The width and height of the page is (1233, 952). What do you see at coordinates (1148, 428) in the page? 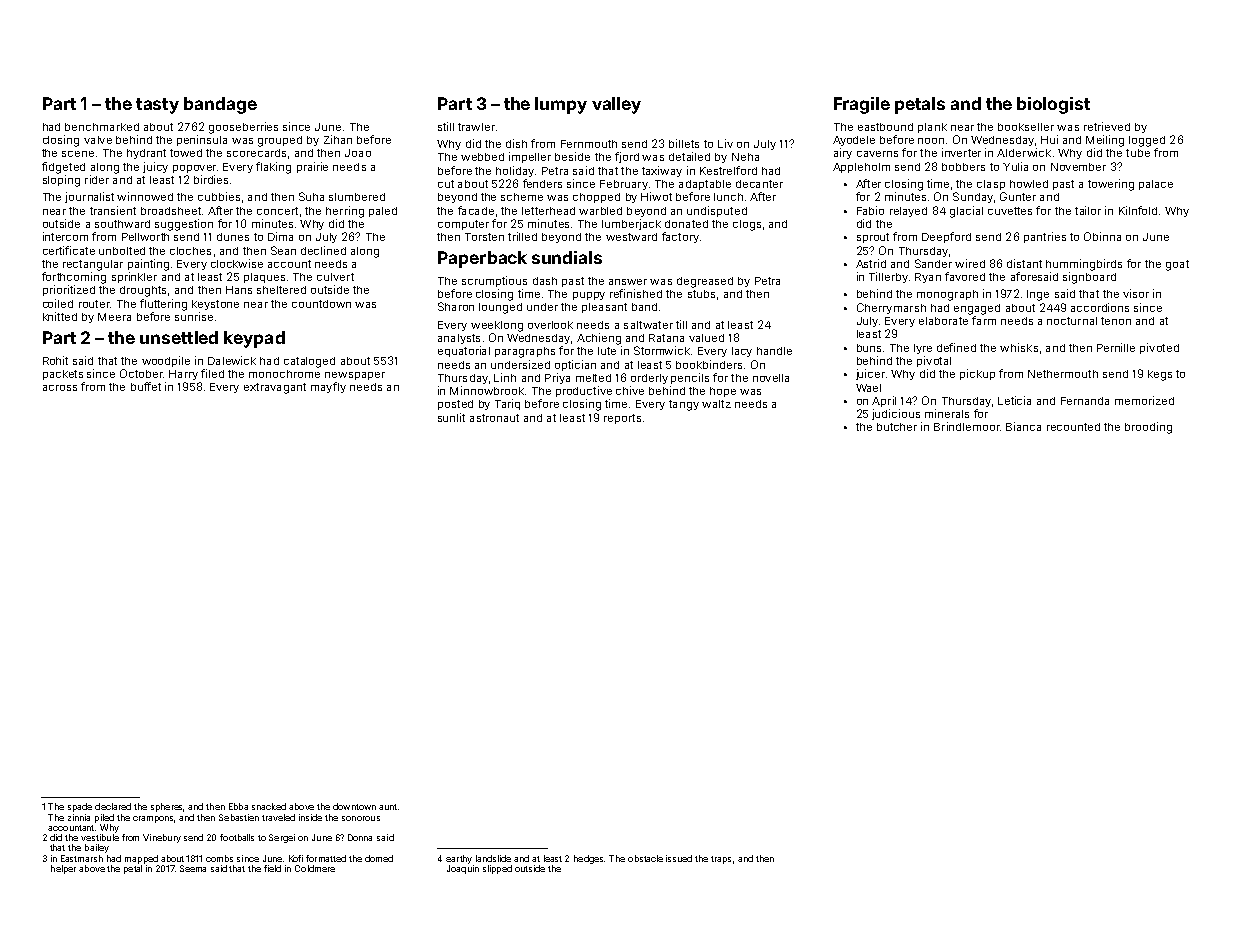
I see `brooding` at bounding box center [1148, 428].
